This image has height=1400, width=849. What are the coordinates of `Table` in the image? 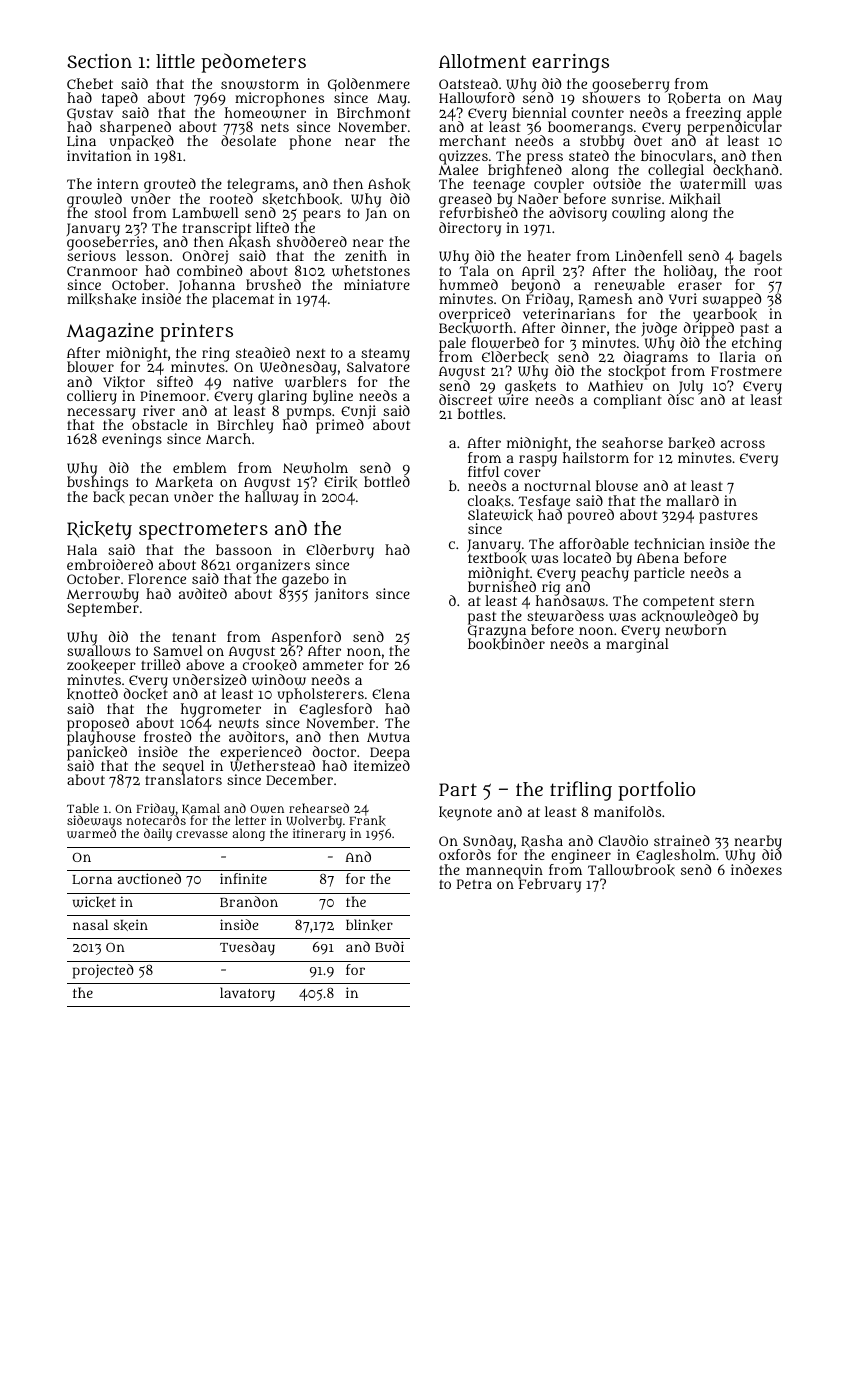 It's located at (83, 808).
